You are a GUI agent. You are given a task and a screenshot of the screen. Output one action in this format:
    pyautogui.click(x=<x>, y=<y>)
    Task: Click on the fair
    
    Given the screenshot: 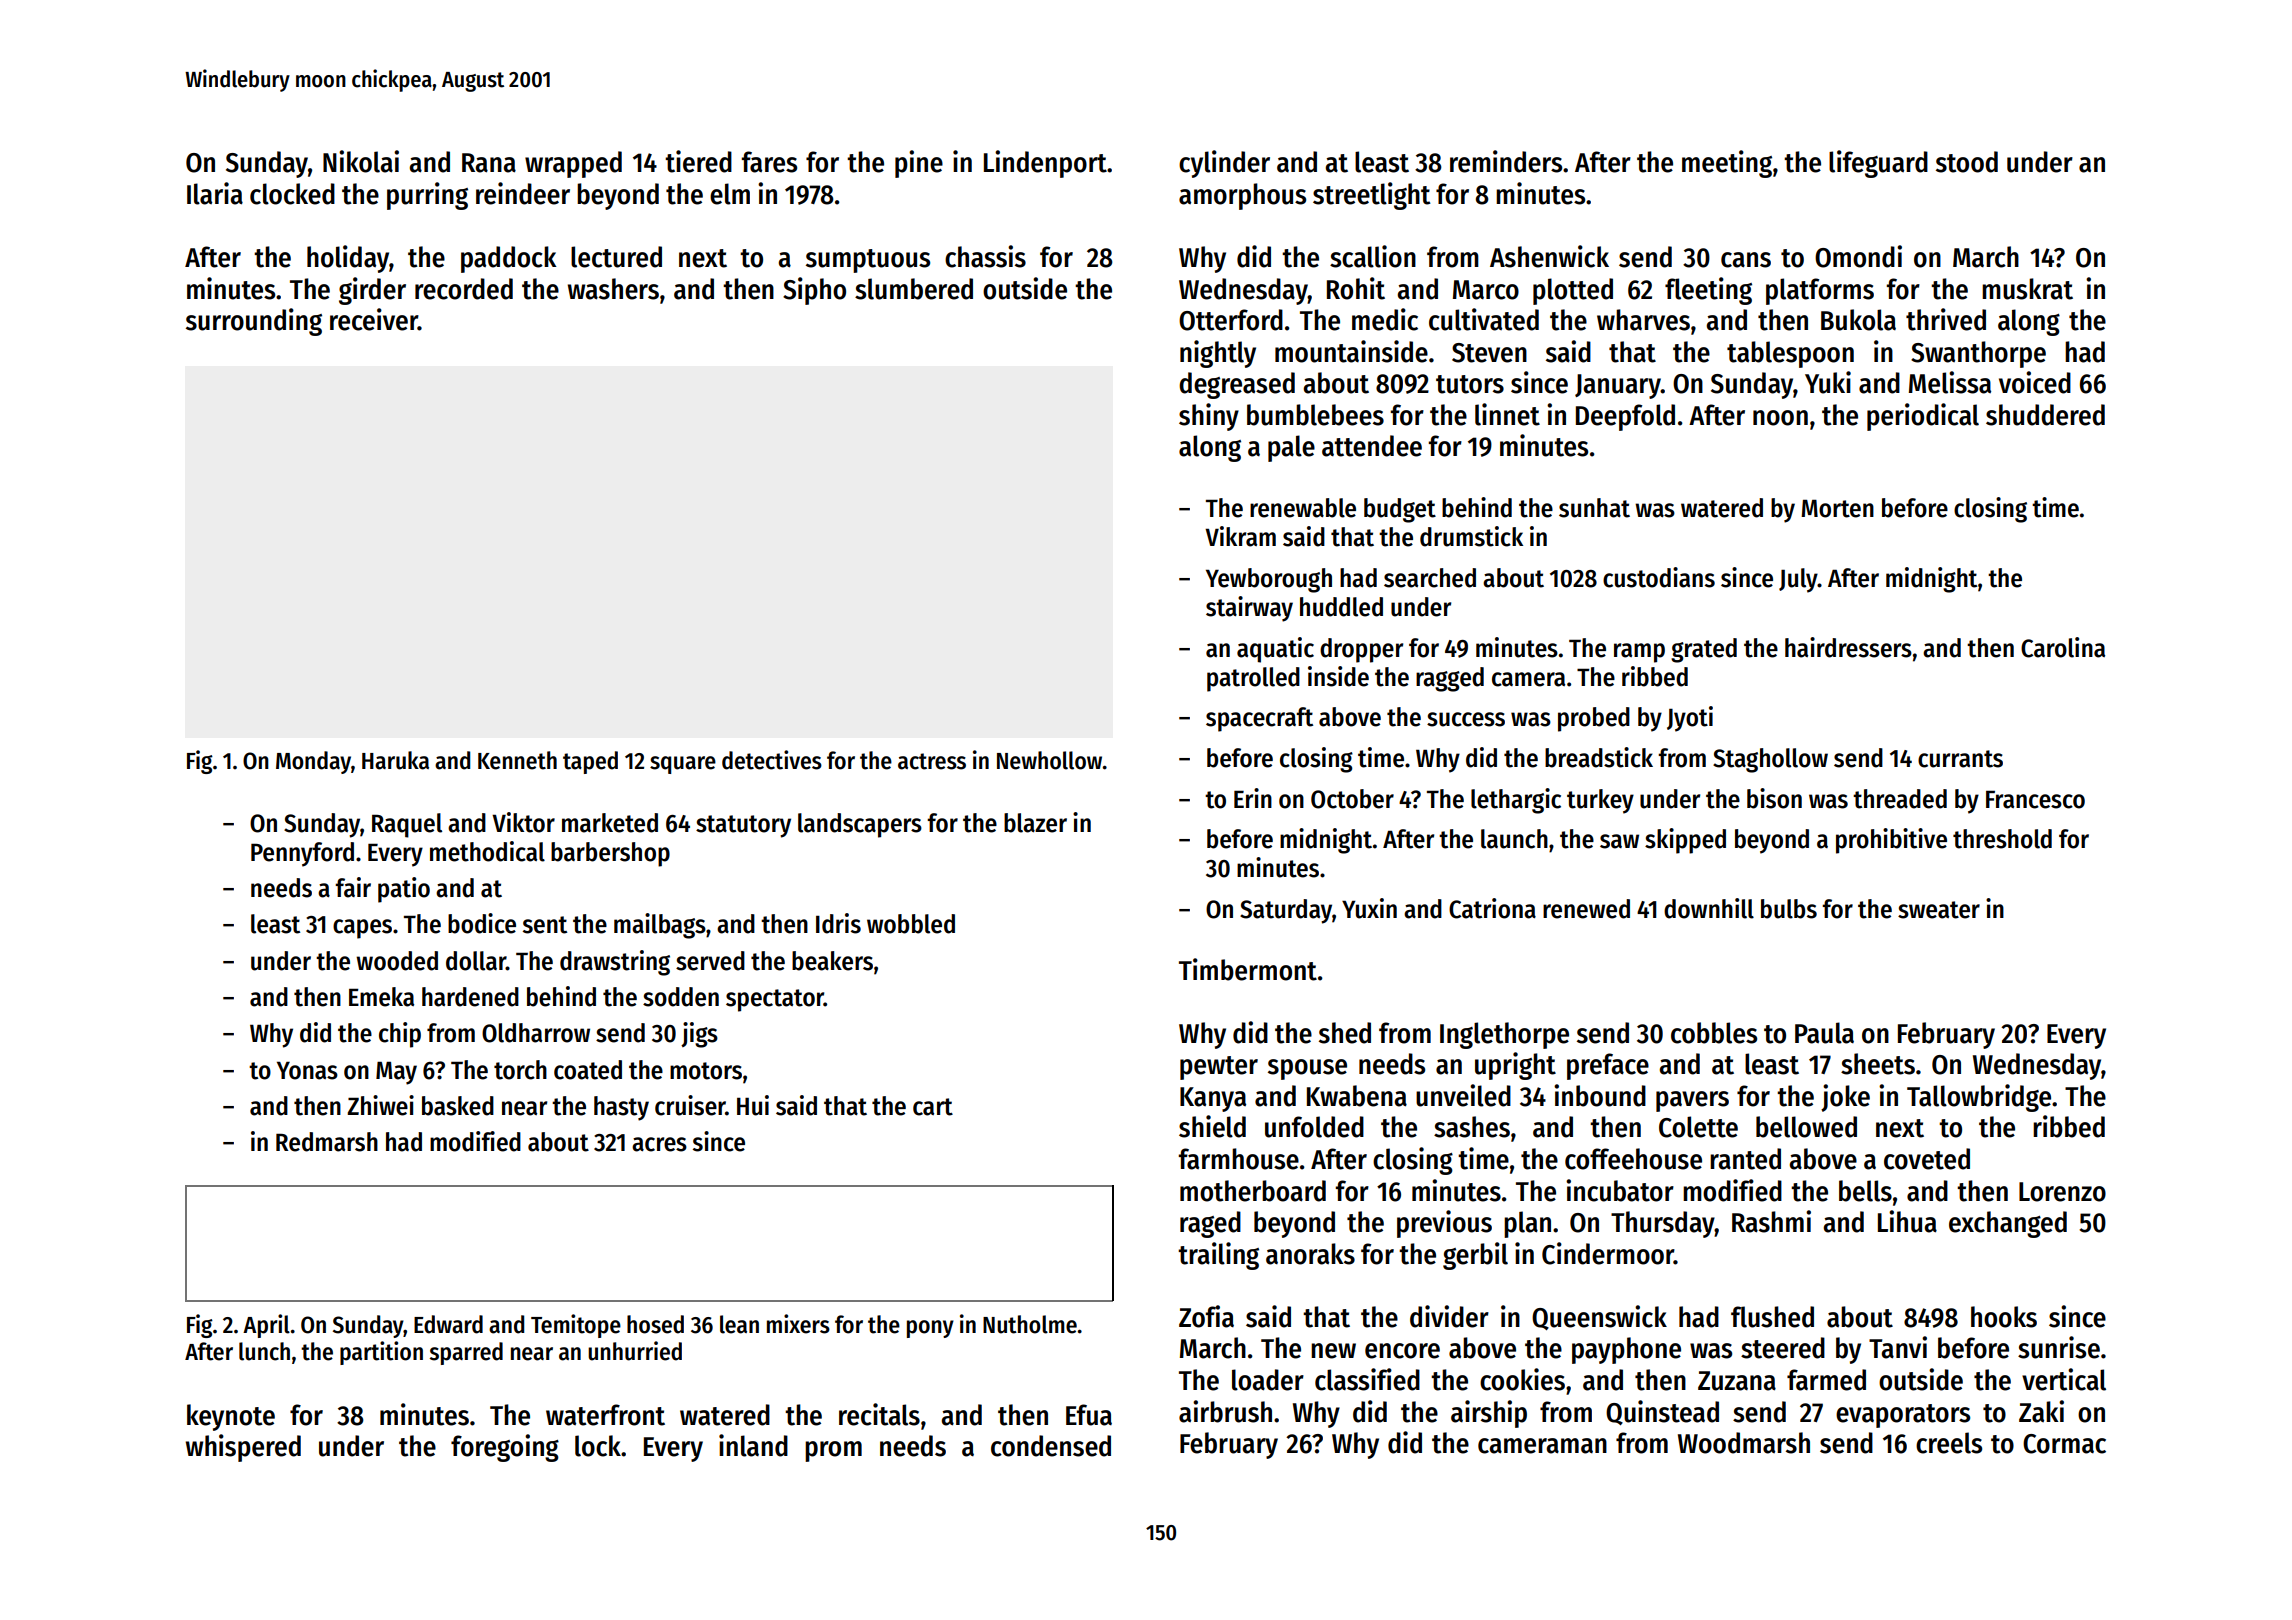 What is the action you would take?
    pyautogui.click(x=353, y=887)
